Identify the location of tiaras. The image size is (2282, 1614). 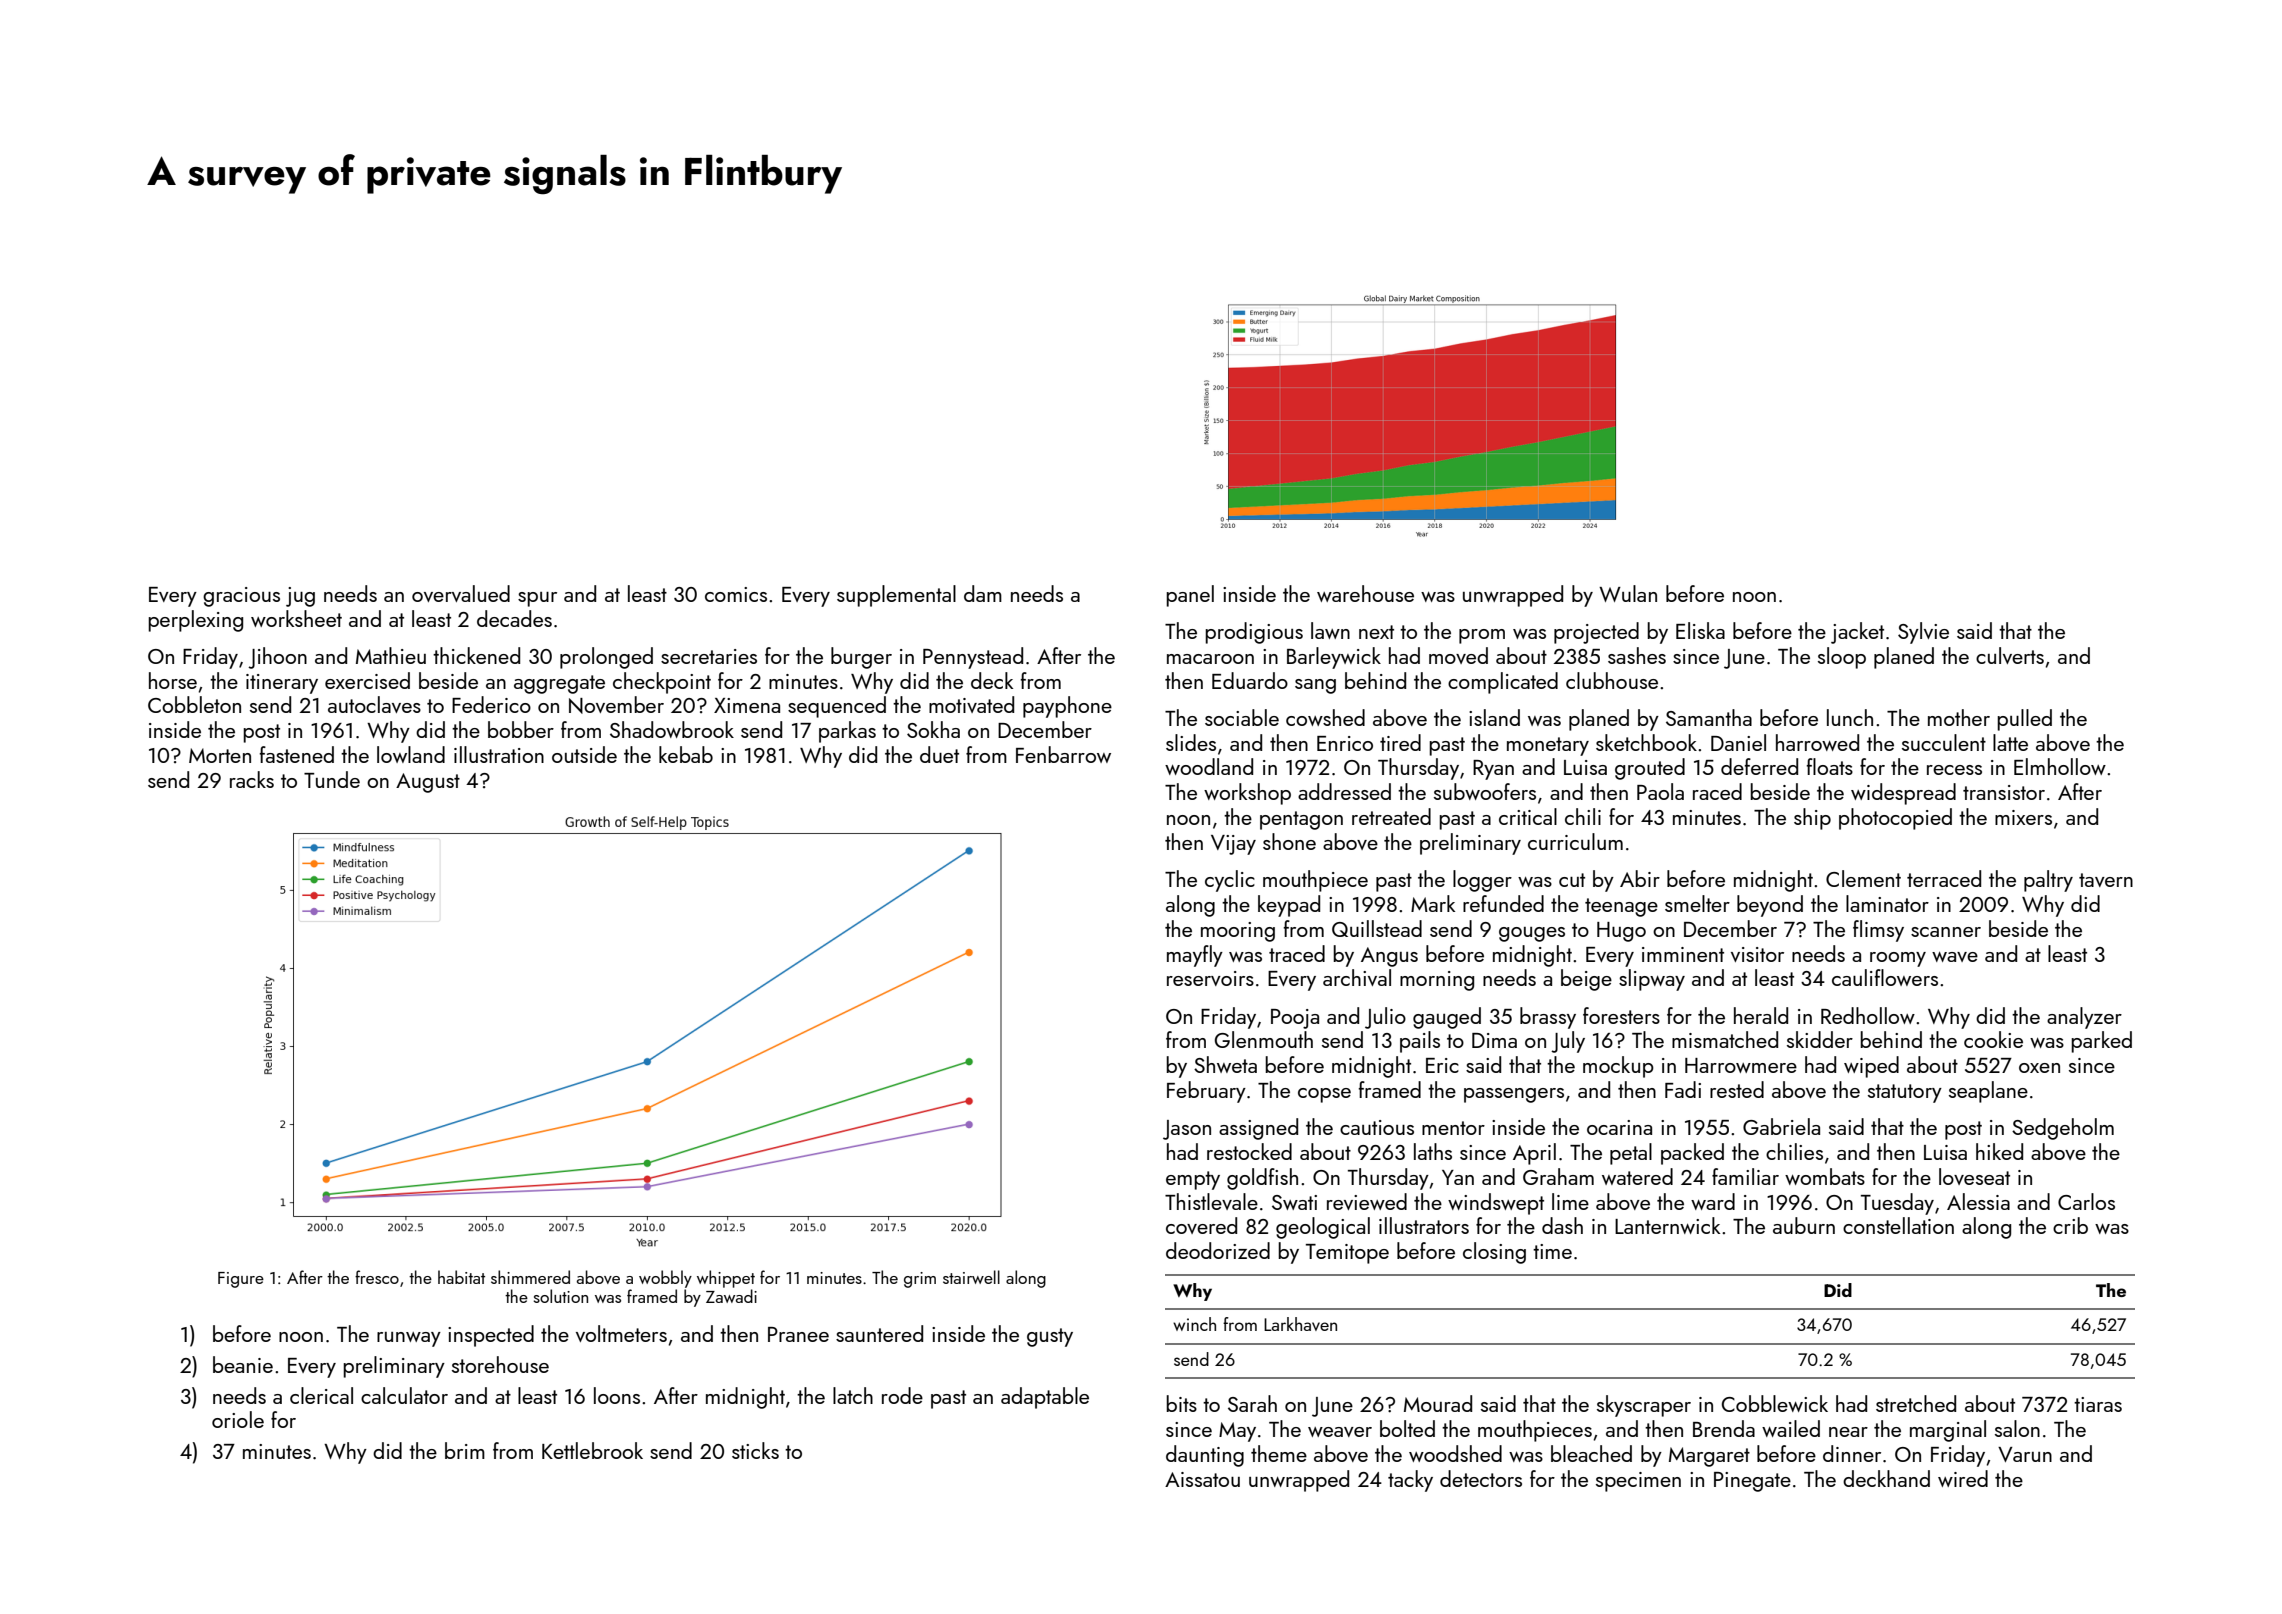
(2098, 1404).
